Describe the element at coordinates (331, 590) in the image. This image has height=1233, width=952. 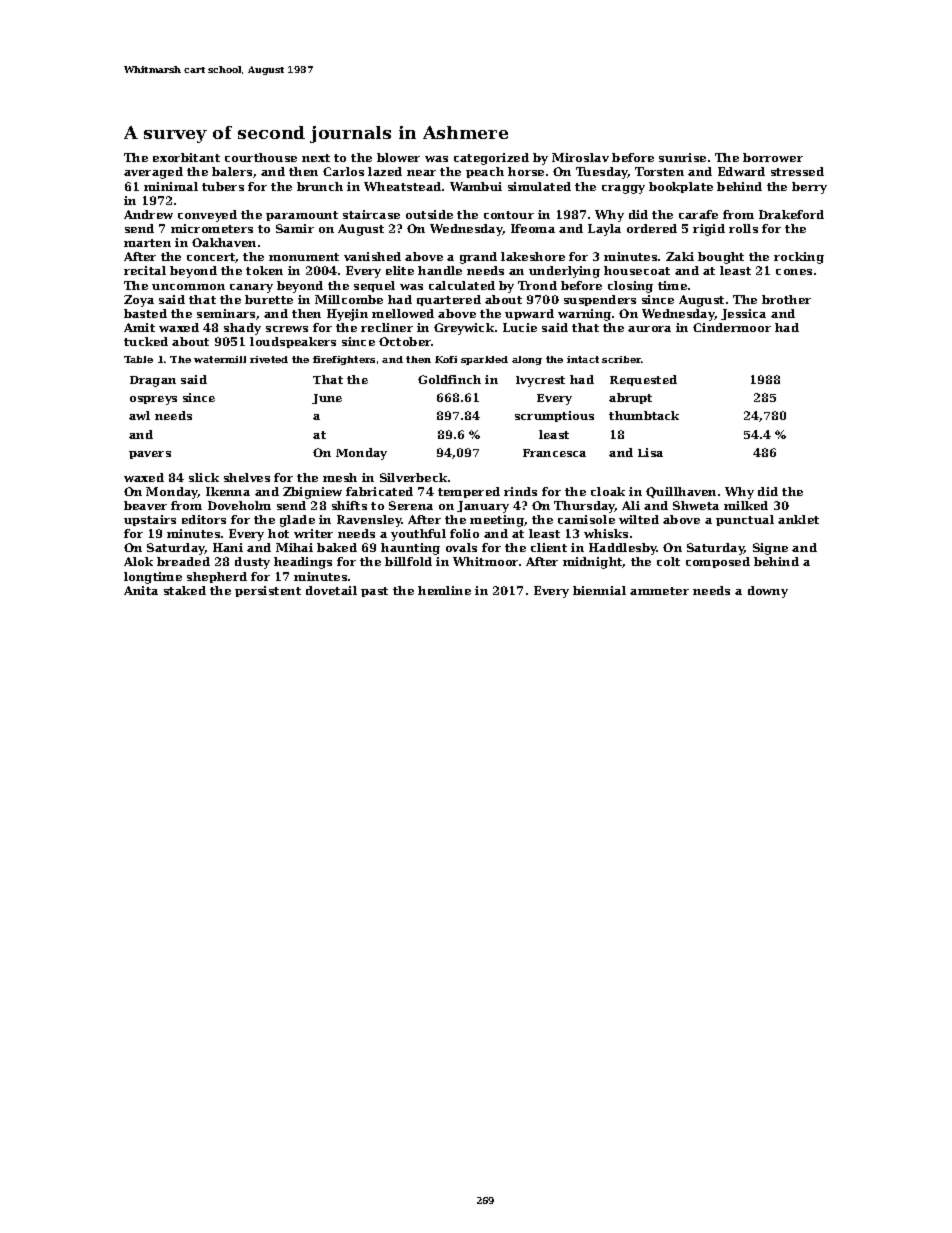
I see `dovetail` at that location.
